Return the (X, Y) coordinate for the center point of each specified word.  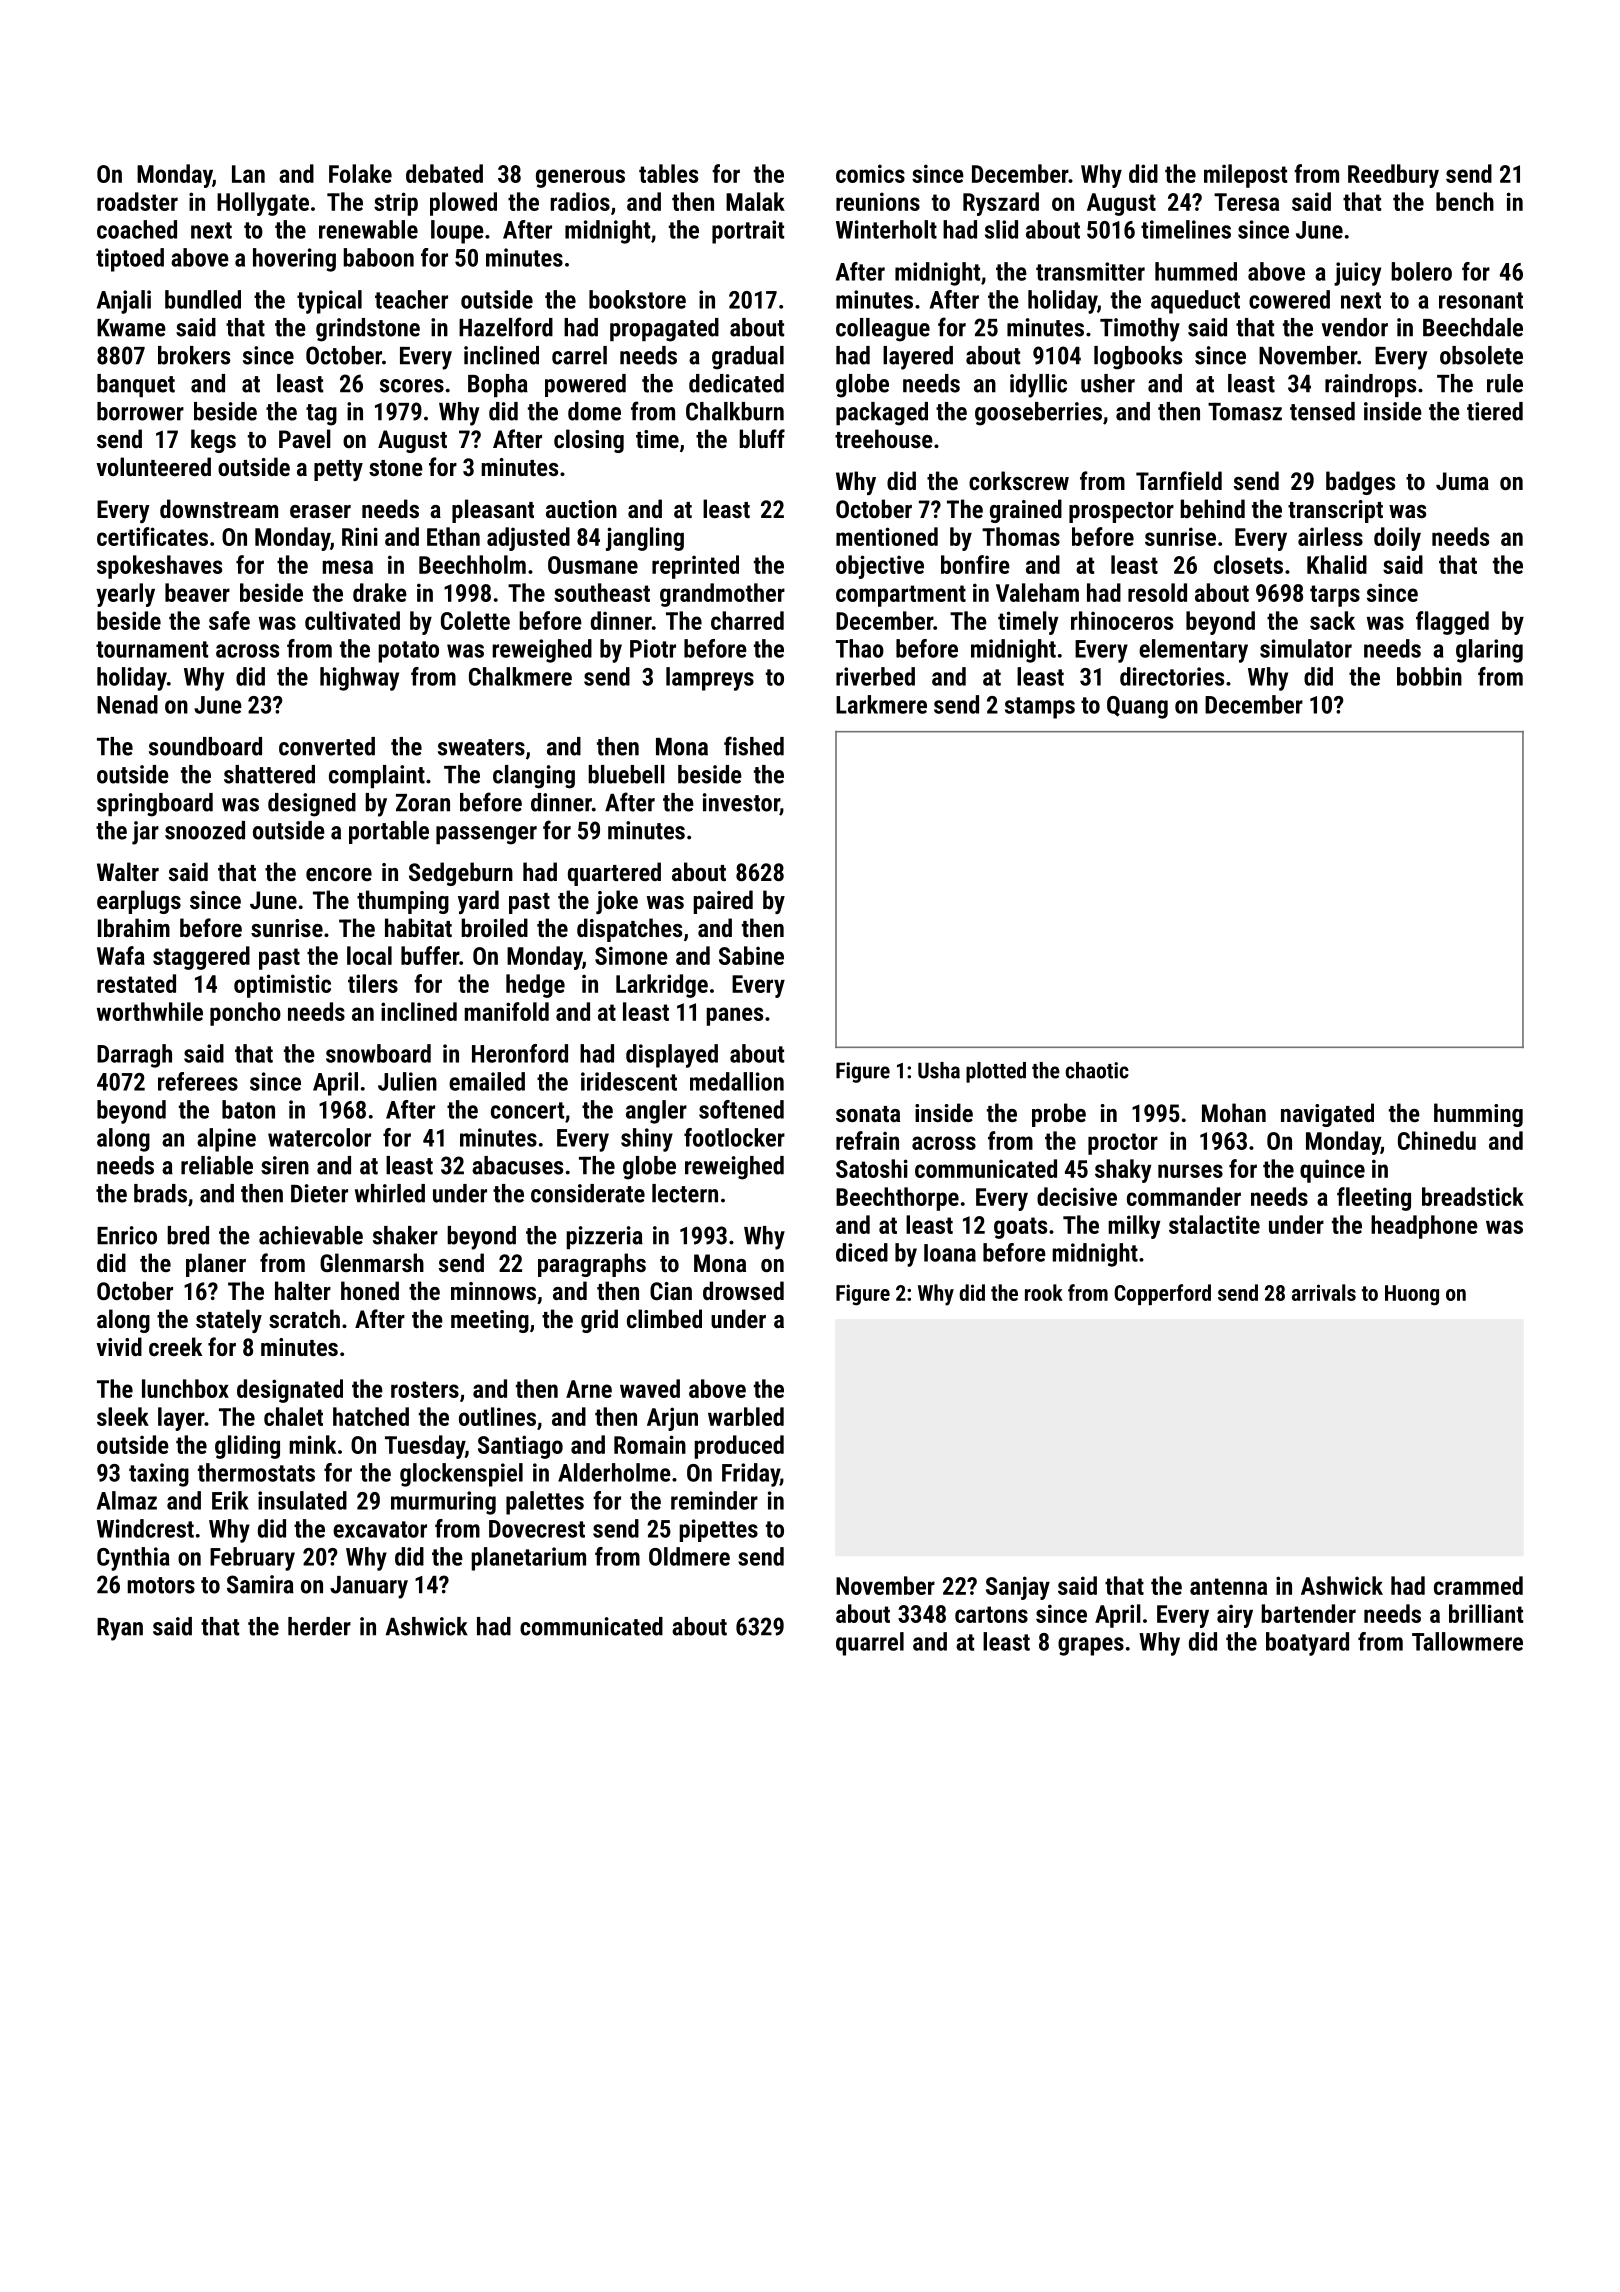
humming (1478, 1115)
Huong (1412, 1295)
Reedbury (1393, 176)
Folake (360, 173)
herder (319, 1626)
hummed (1196, 271)
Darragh (134, 1056)
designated (290, 1391)
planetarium (528, 1559)
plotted (996, 1072)
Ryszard (1001, 204)
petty (338, 470)
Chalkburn (735, 411)
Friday (751, 1475)
